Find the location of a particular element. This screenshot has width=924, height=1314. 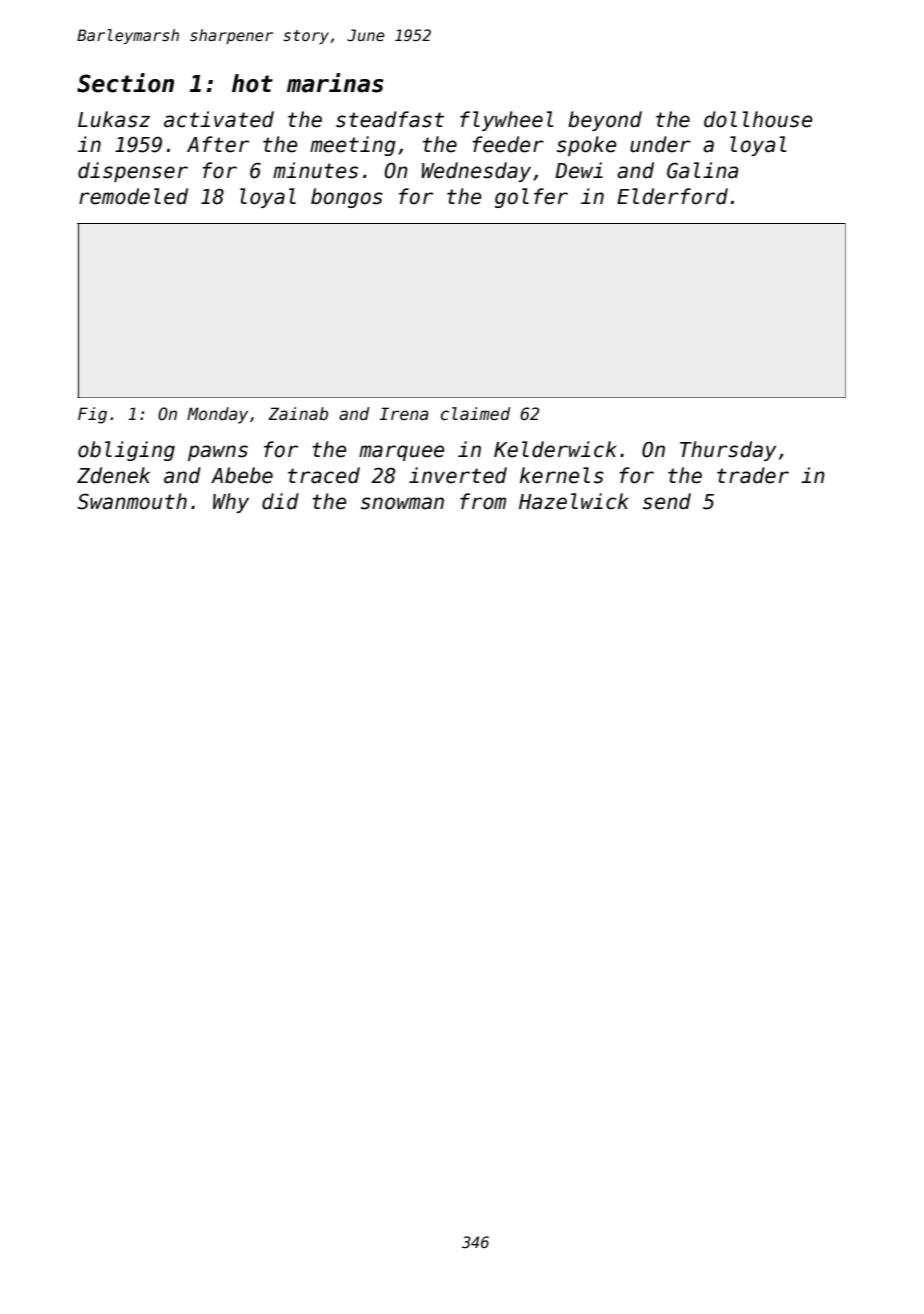

hot is located at coordinates (252, 83).
